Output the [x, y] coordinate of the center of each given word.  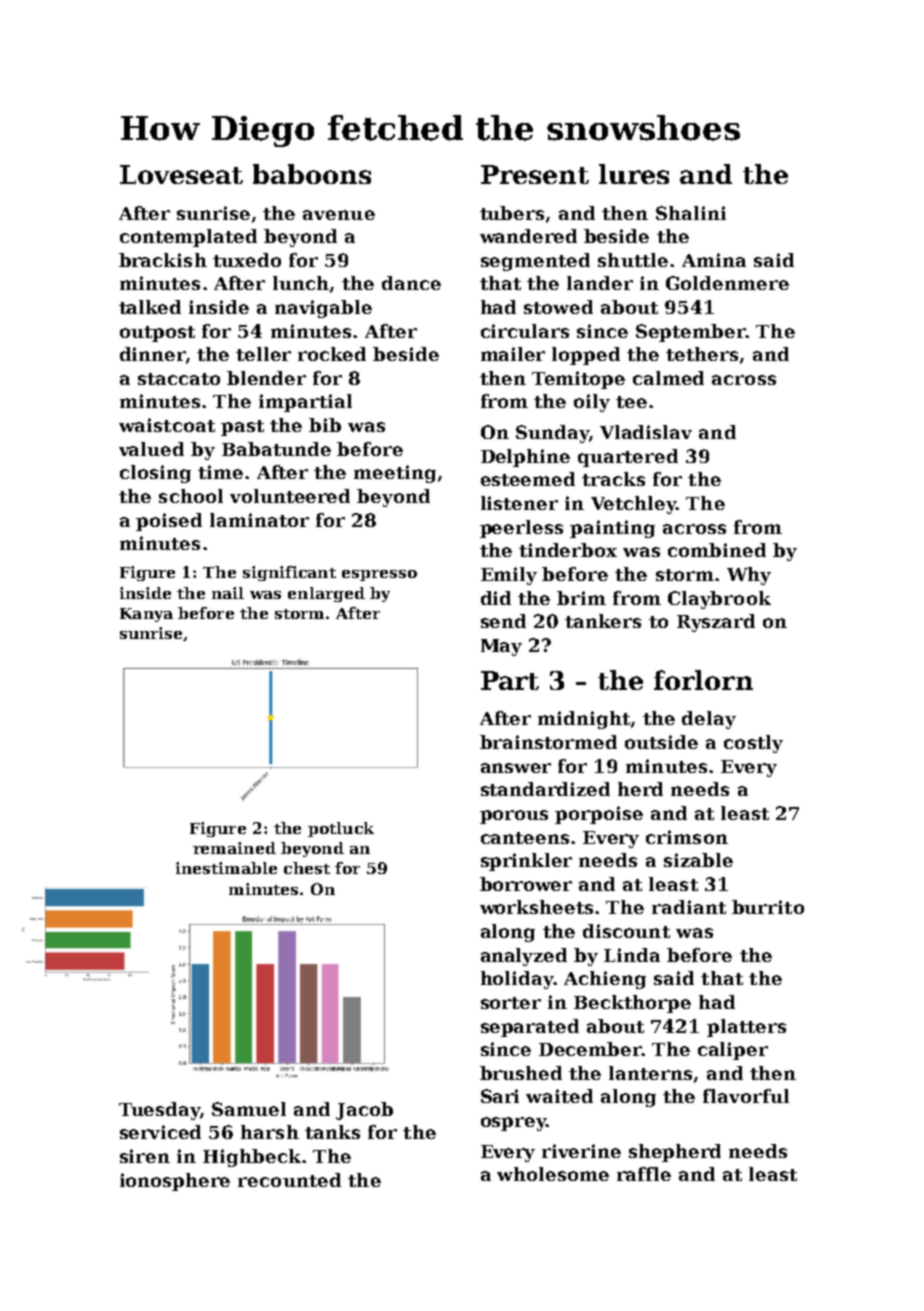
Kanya [146, 615]
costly [753, 744]
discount [626, 931]
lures [634, 174]
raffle [644, 1174]
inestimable [226, 868]
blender [266, 378]
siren [145, 1156]
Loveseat [181, 174]
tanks [332, 1132]
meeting [395, 474]
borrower [526, 884]
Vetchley [633, 505]
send [503, 621]
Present [535, 174]
